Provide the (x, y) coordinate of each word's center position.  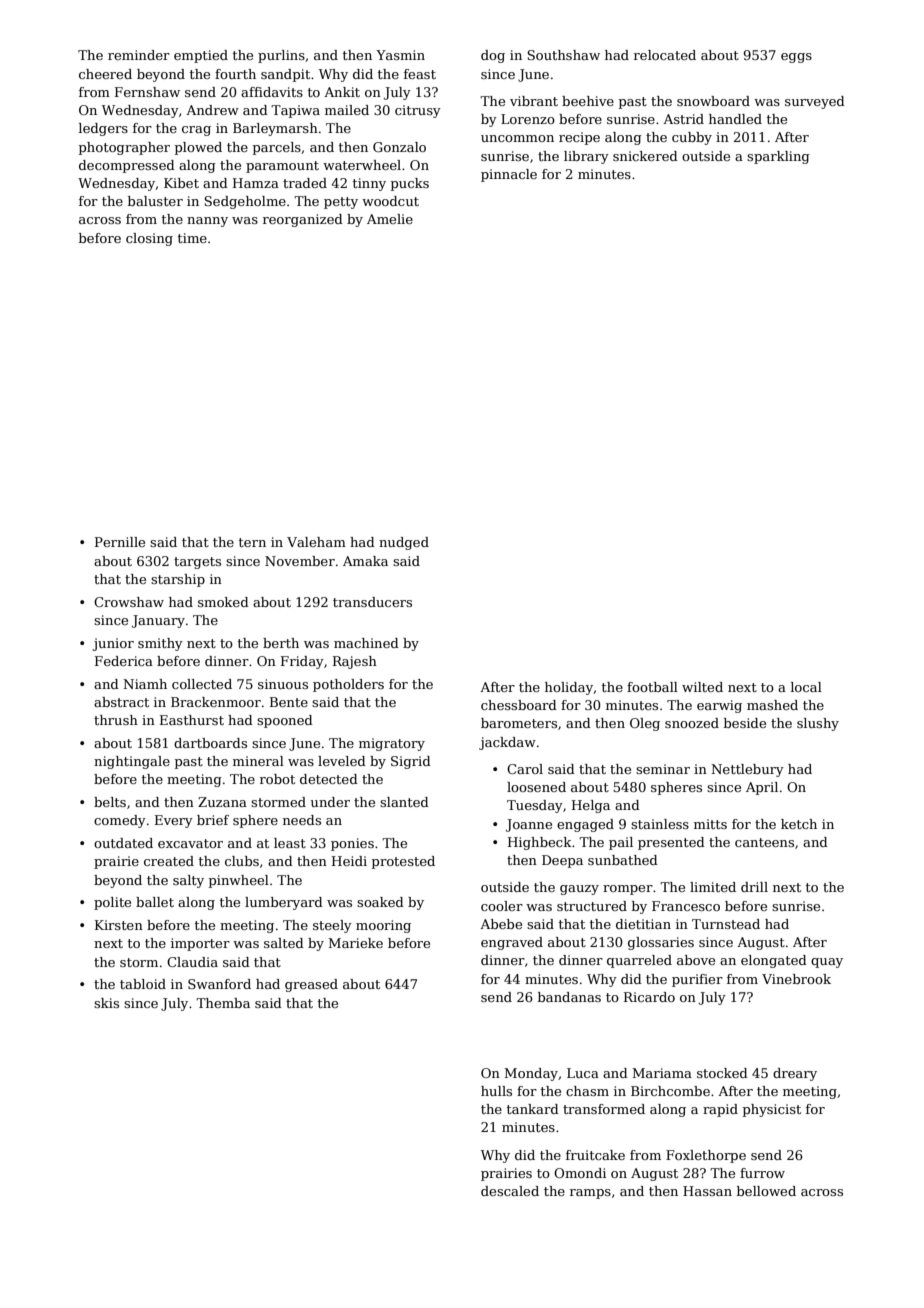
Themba (223, 1003)
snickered (645, 156)
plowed (198, 148)
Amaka (365, 561)
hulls (496, 1091)
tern (252, 542)
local (806, 687)
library (586, 157)
